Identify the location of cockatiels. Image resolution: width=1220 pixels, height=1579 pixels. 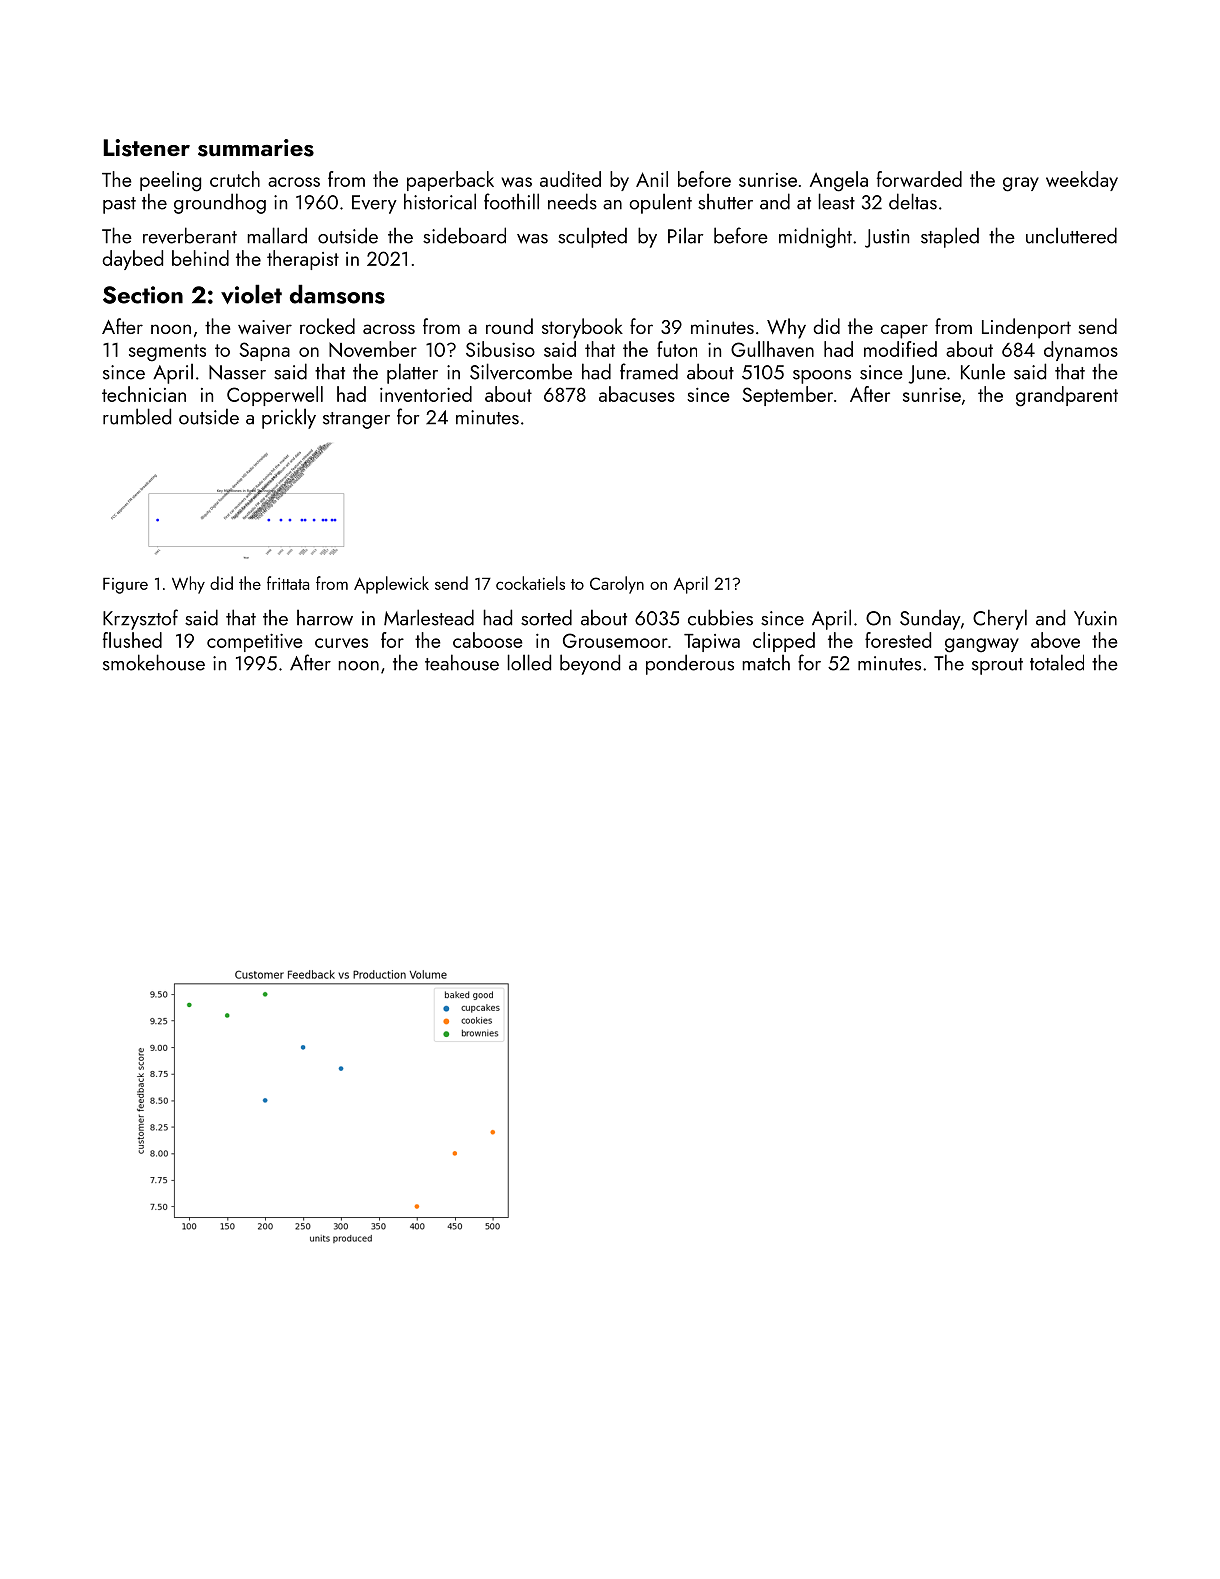
(530, 583).
